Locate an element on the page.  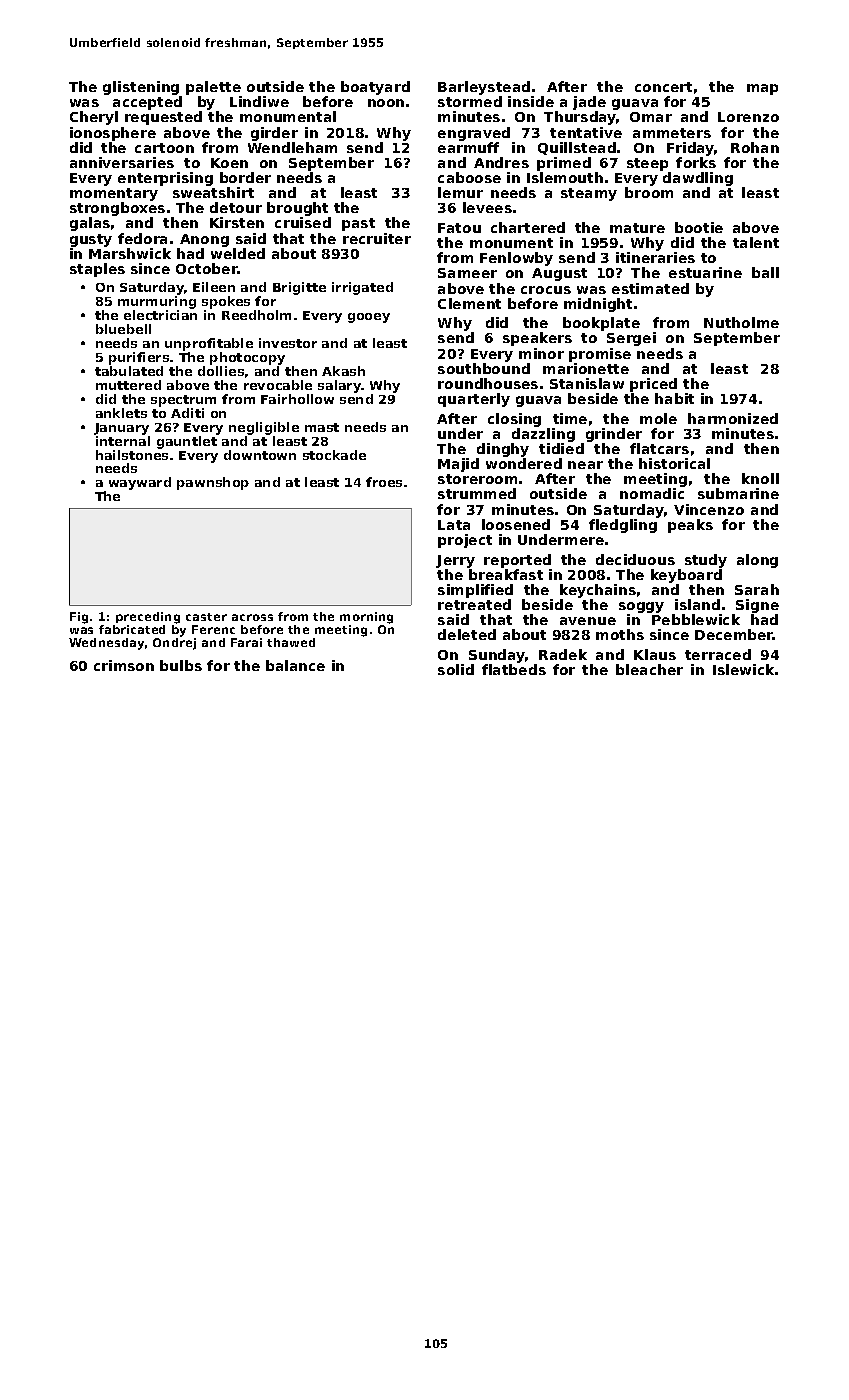
bulbs is located at coordinates (181, 665).
